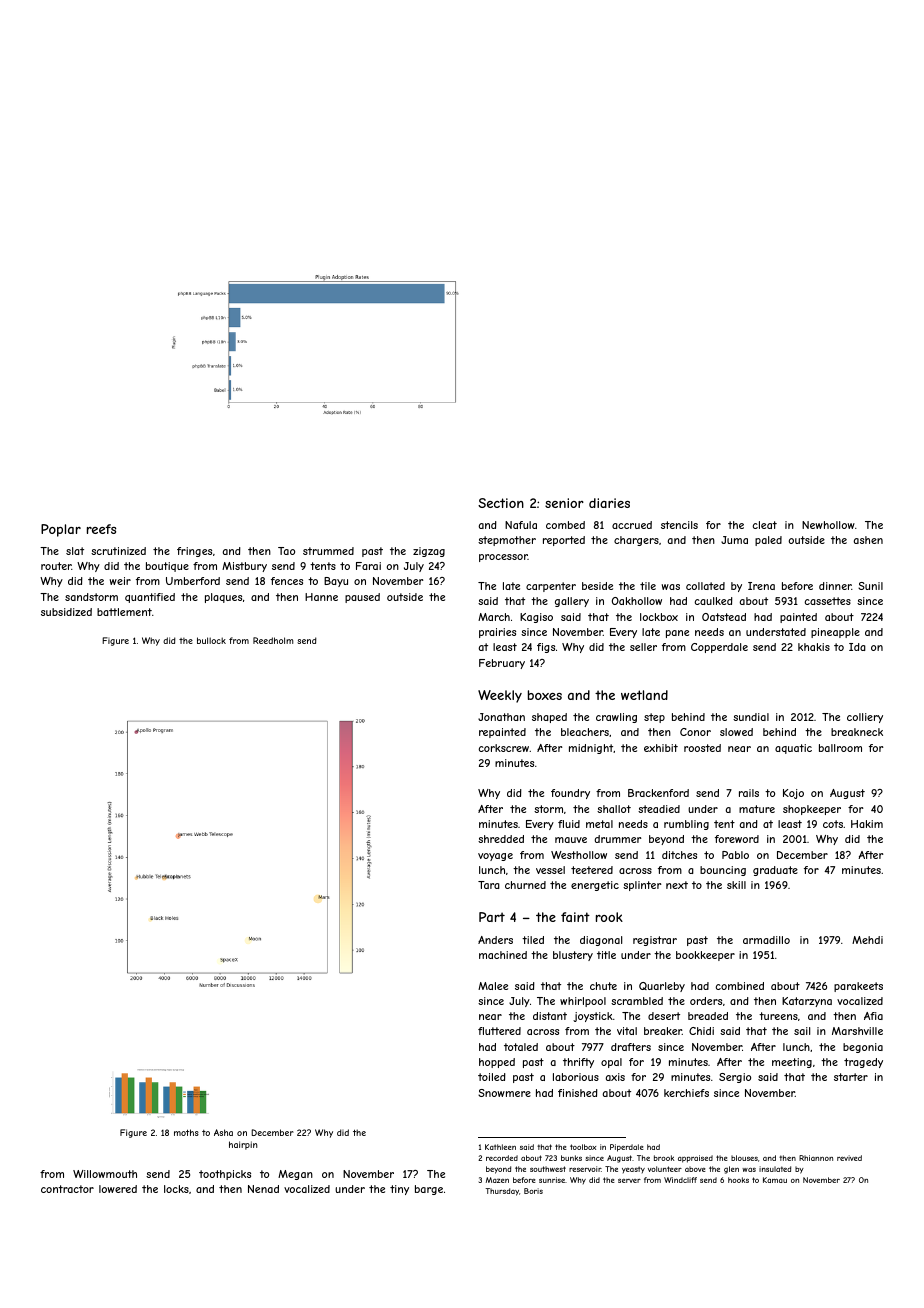 Image resolution: width=924 pixels, height=1308 pixels. What do you see at coordinates (492, 917) in the screenshot?
I see `Part` at bounding box center [492, 917].
